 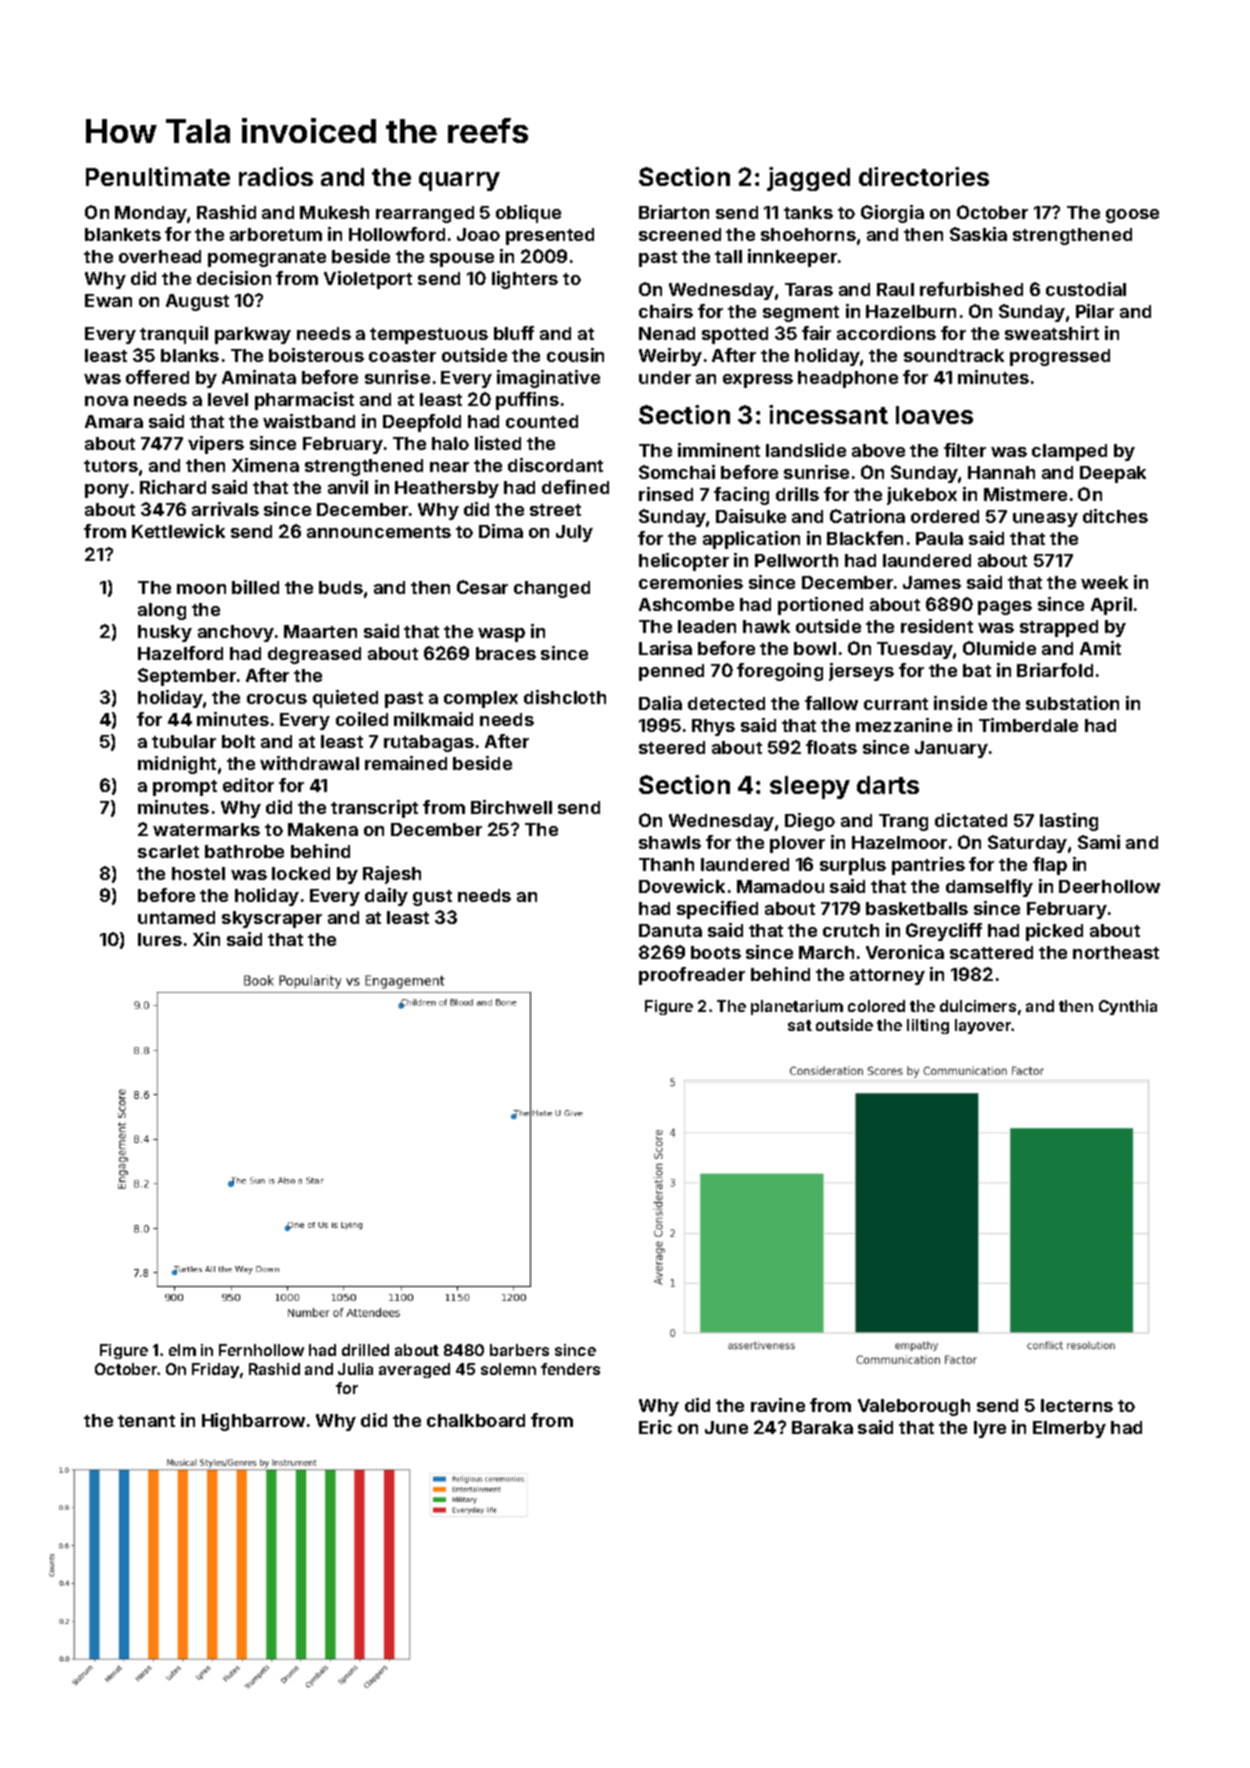 I want to click on quarry, so click(x=459, y=181).
